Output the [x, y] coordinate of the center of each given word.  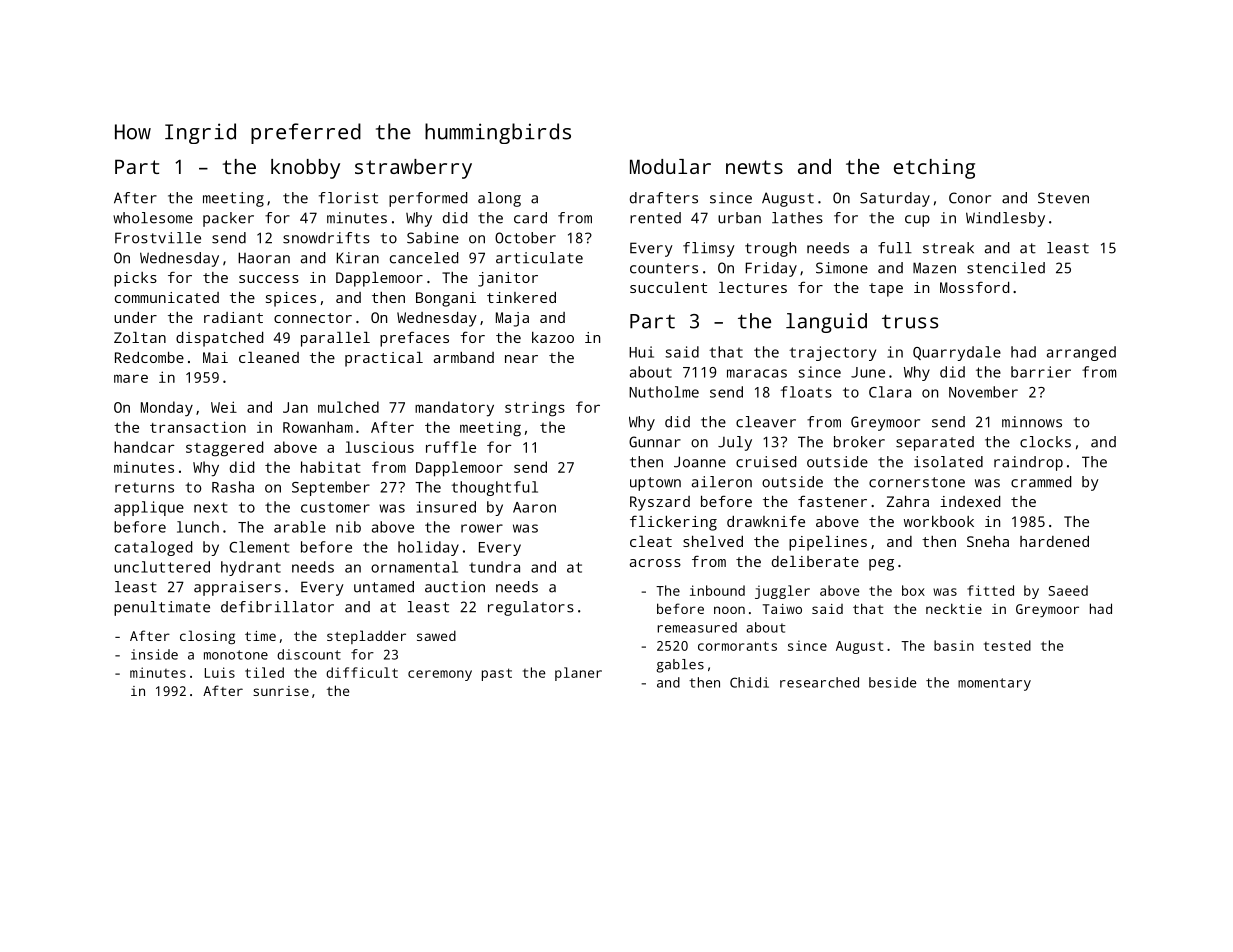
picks [135, 279]
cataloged [153, 548]
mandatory [454, 409]
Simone [842, 268]
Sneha [988, 541]
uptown [655, 484]
